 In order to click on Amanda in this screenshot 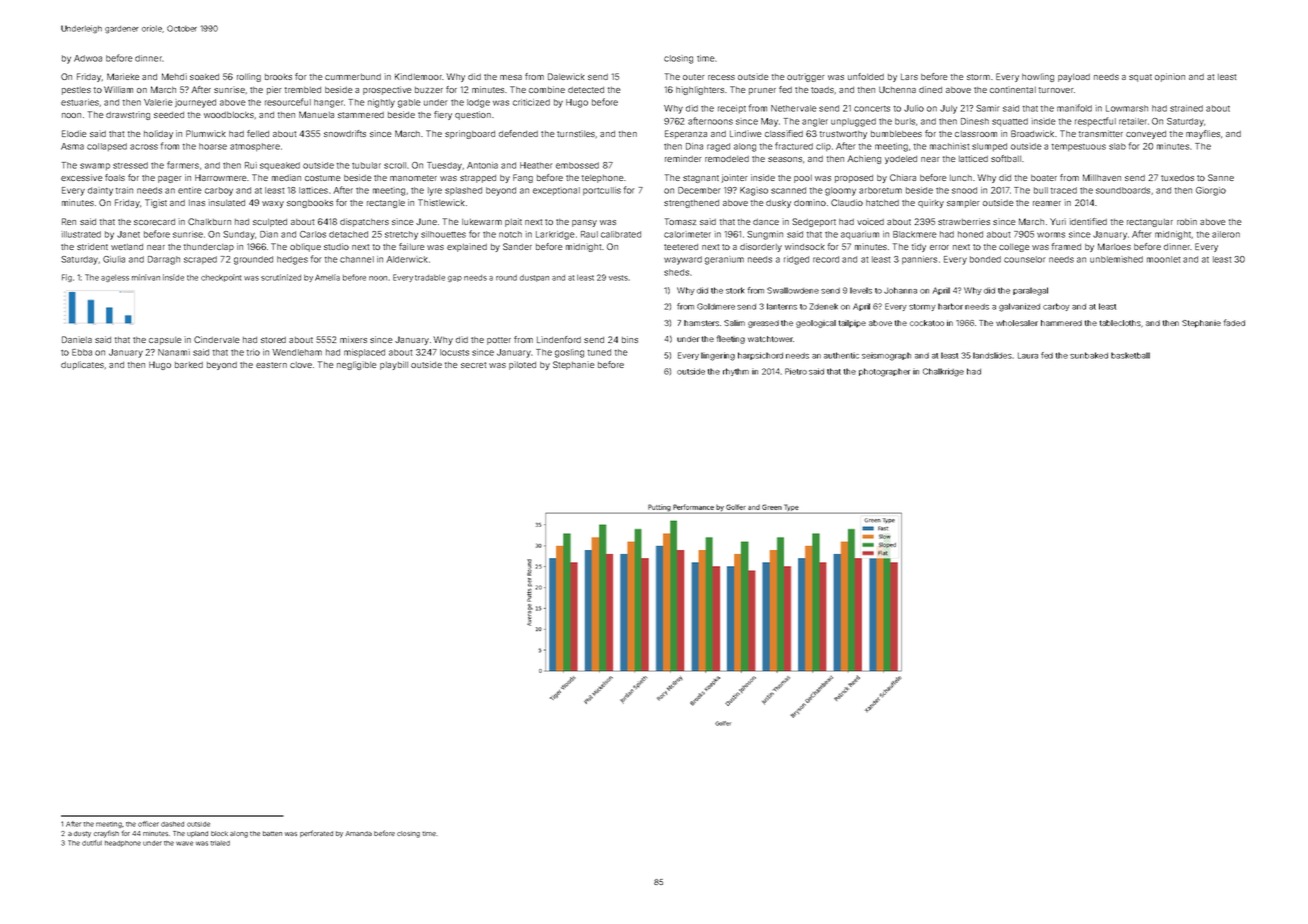, I will do `click(358, 833)`.
